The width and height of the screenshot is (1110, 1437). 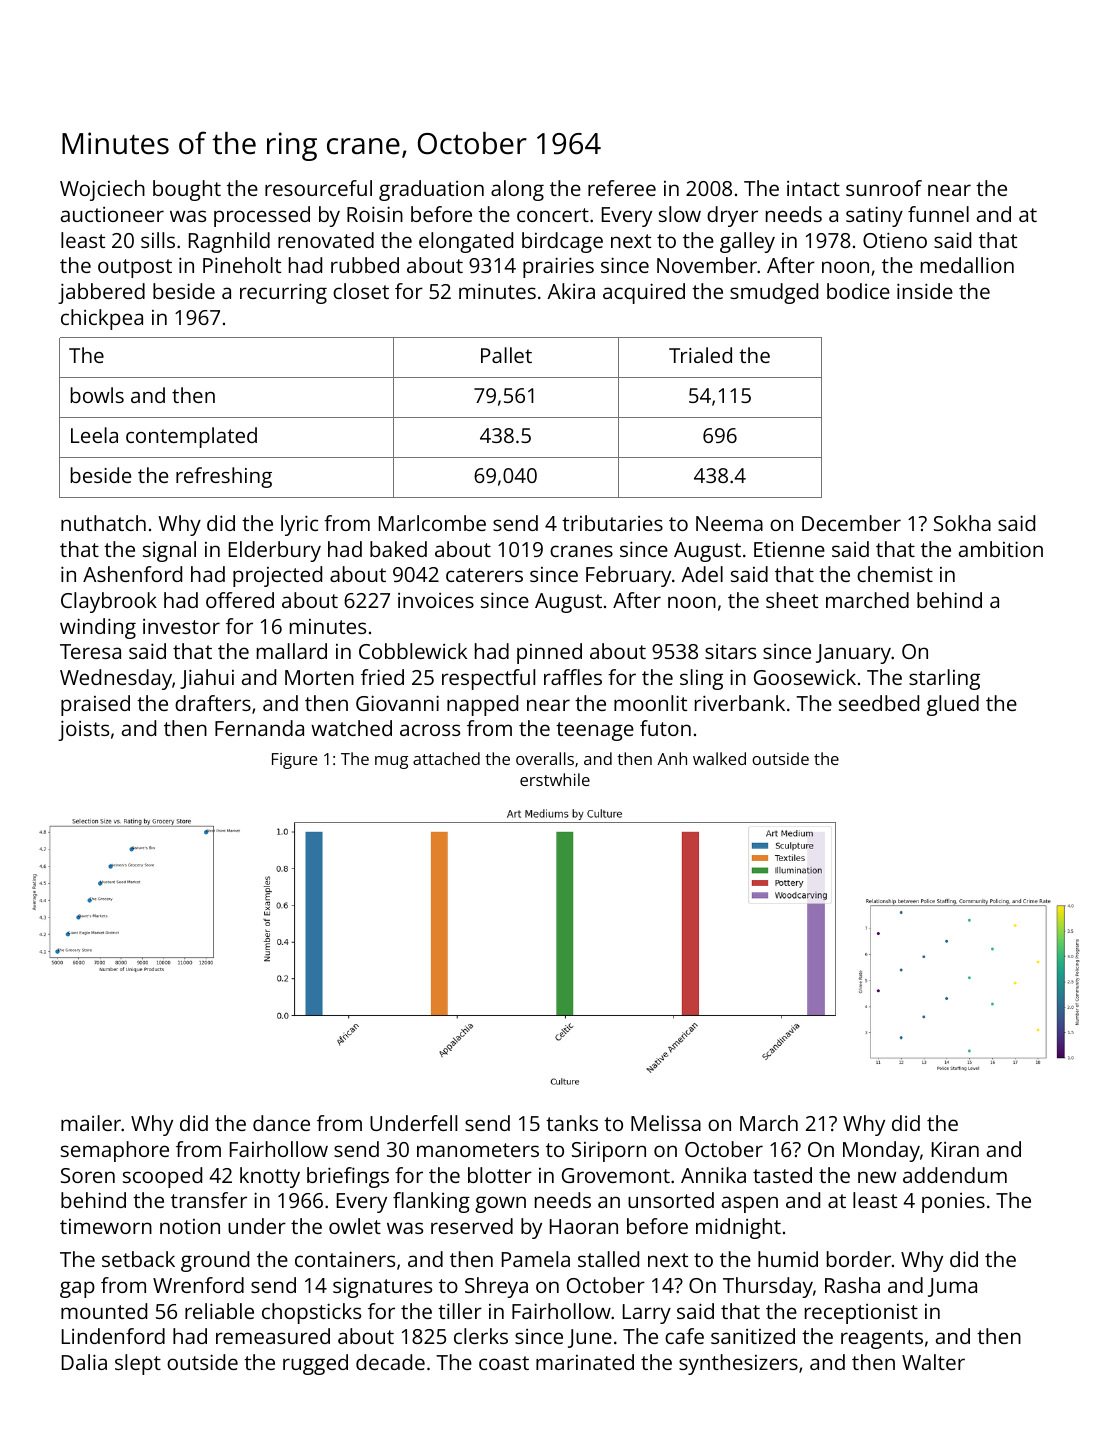 I want to click on riverbank, so click(x=740, y=703).
